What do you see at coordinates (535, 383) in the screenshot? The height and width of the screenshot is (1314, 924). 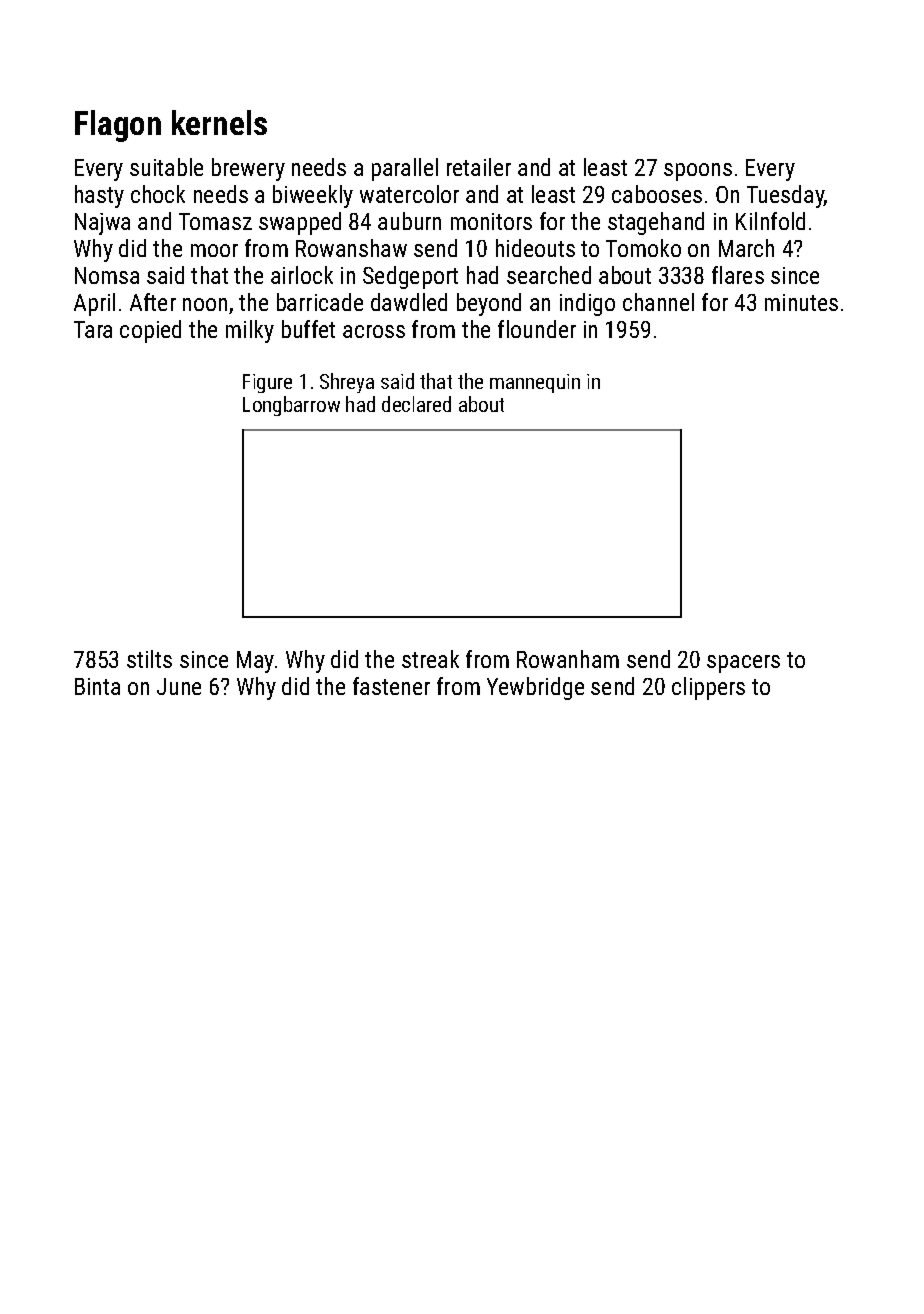 I see `mannequin` at bounding box center [535, 383].
